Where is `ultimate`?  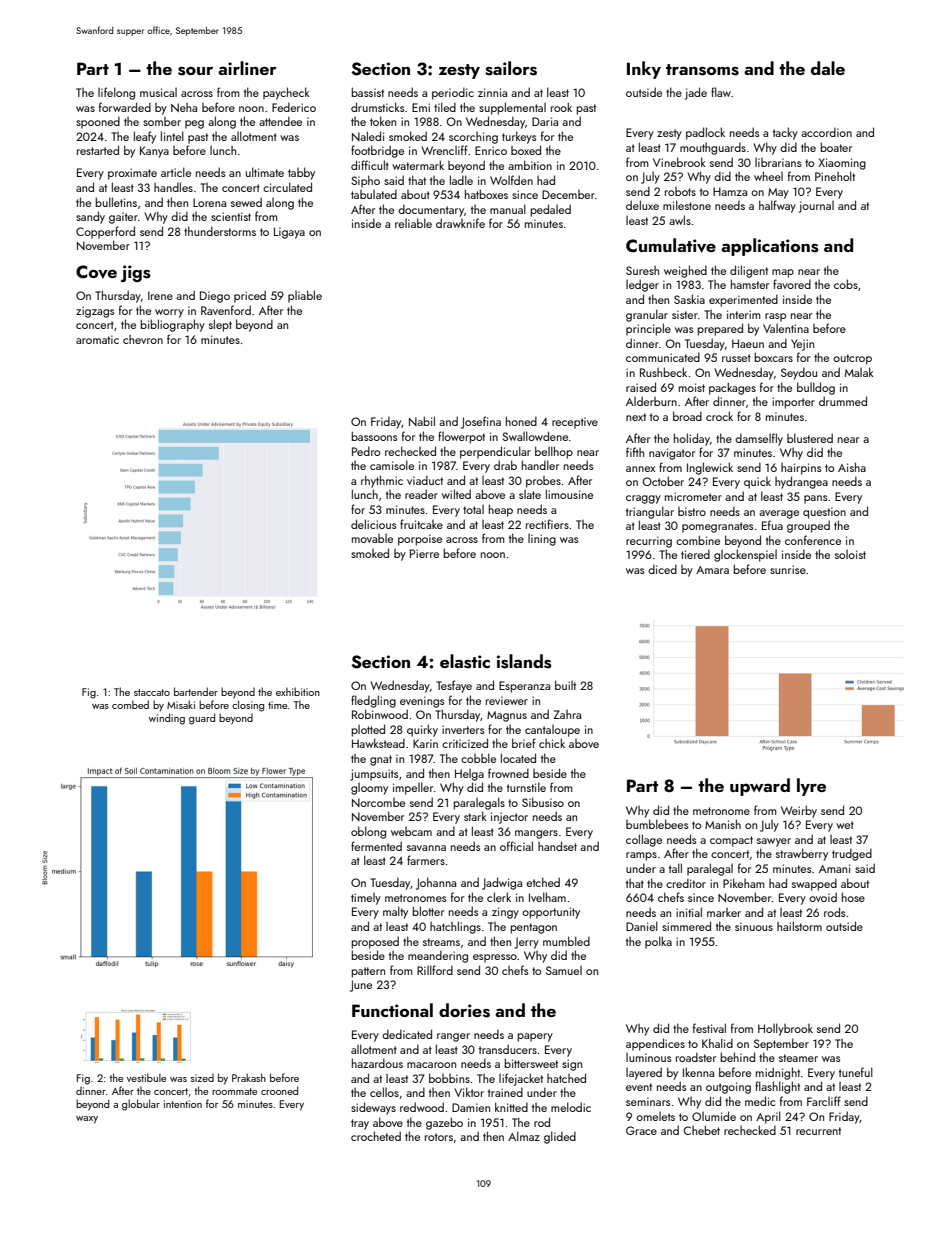
ultimate is located at coordinates (265, 172).
